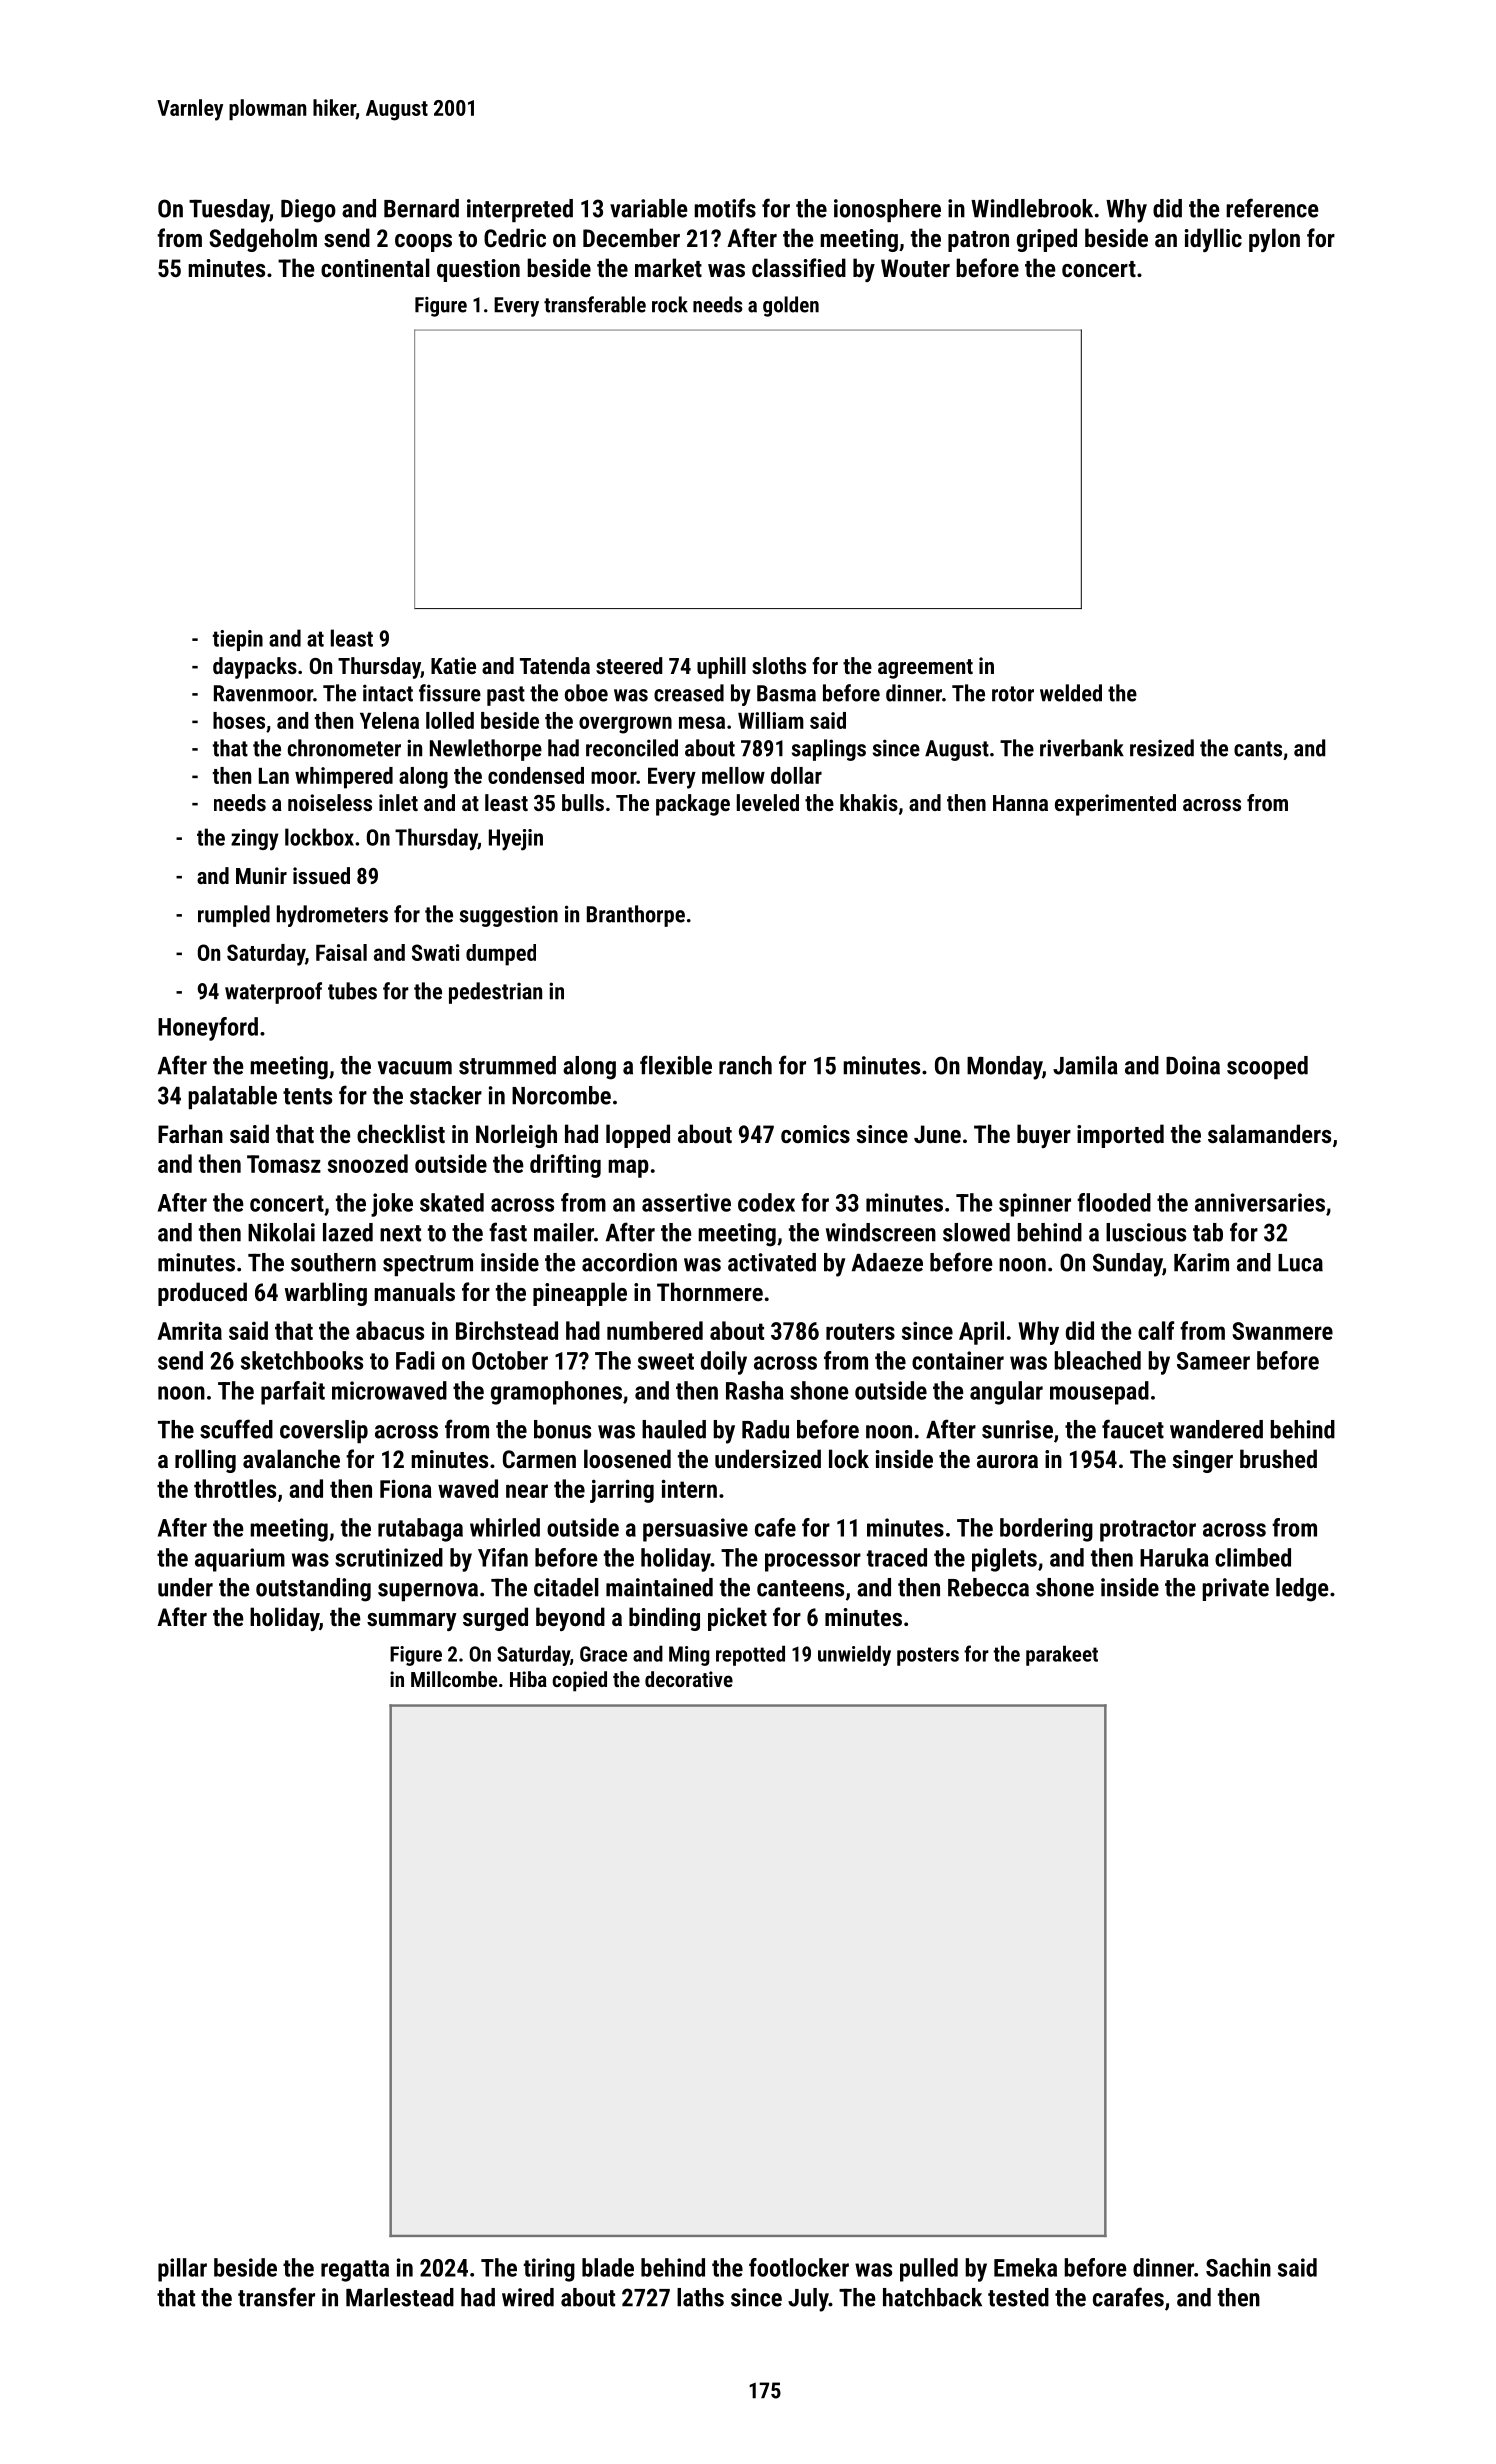 The height and width of the page is (2464, 1496). What do you see at coordinates (897, 1557) in the page?
I see `traced` at bounding box center [897, 1557].
